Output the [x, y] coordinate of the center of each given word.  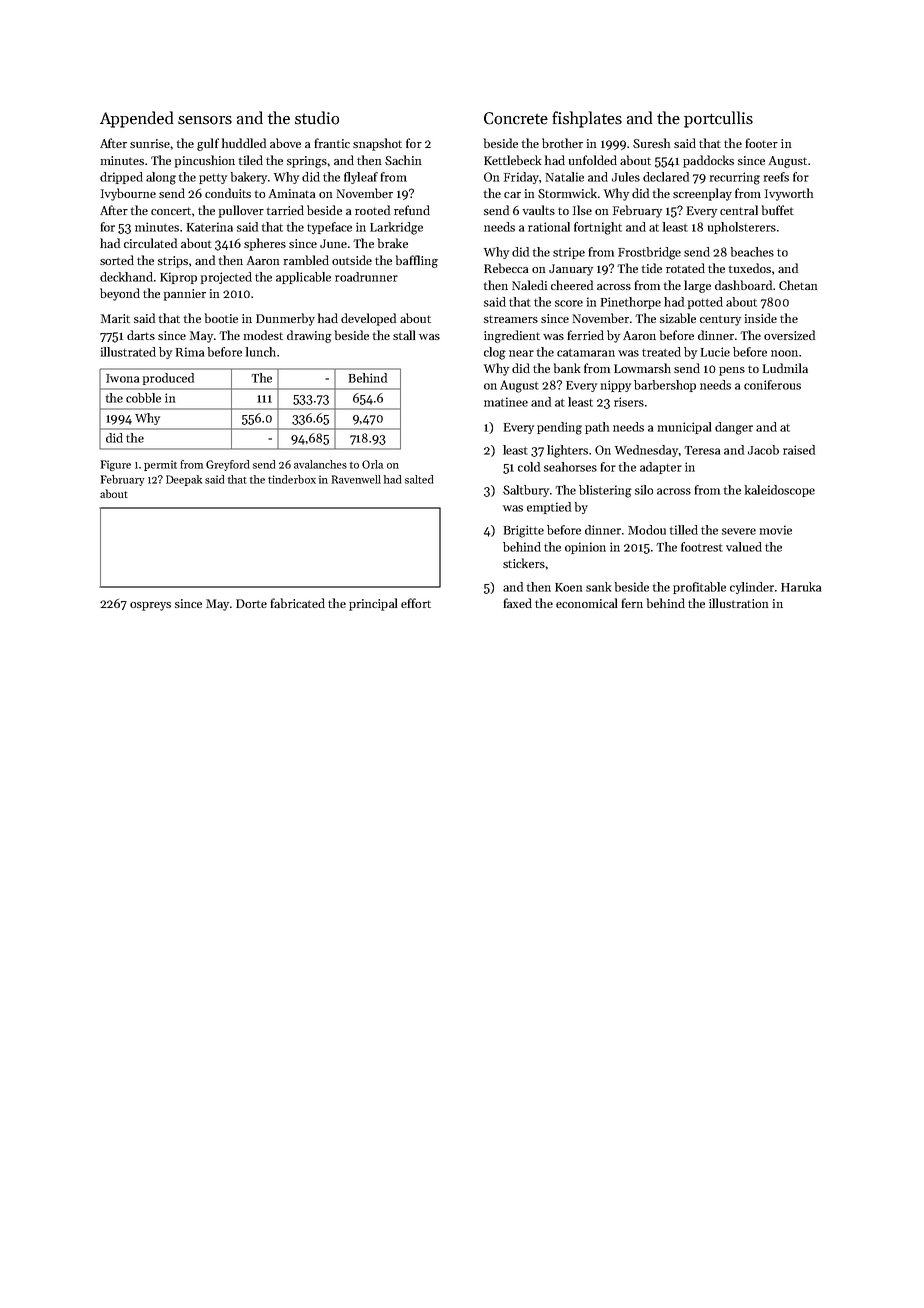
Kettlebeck [512, 160]
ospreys [150, 606]
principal [373, 604]
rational [549, 227]
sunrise [150, 143]
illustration [738, 603]
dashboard [743, 285]
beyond [120, 294]
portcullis [718, 119]
